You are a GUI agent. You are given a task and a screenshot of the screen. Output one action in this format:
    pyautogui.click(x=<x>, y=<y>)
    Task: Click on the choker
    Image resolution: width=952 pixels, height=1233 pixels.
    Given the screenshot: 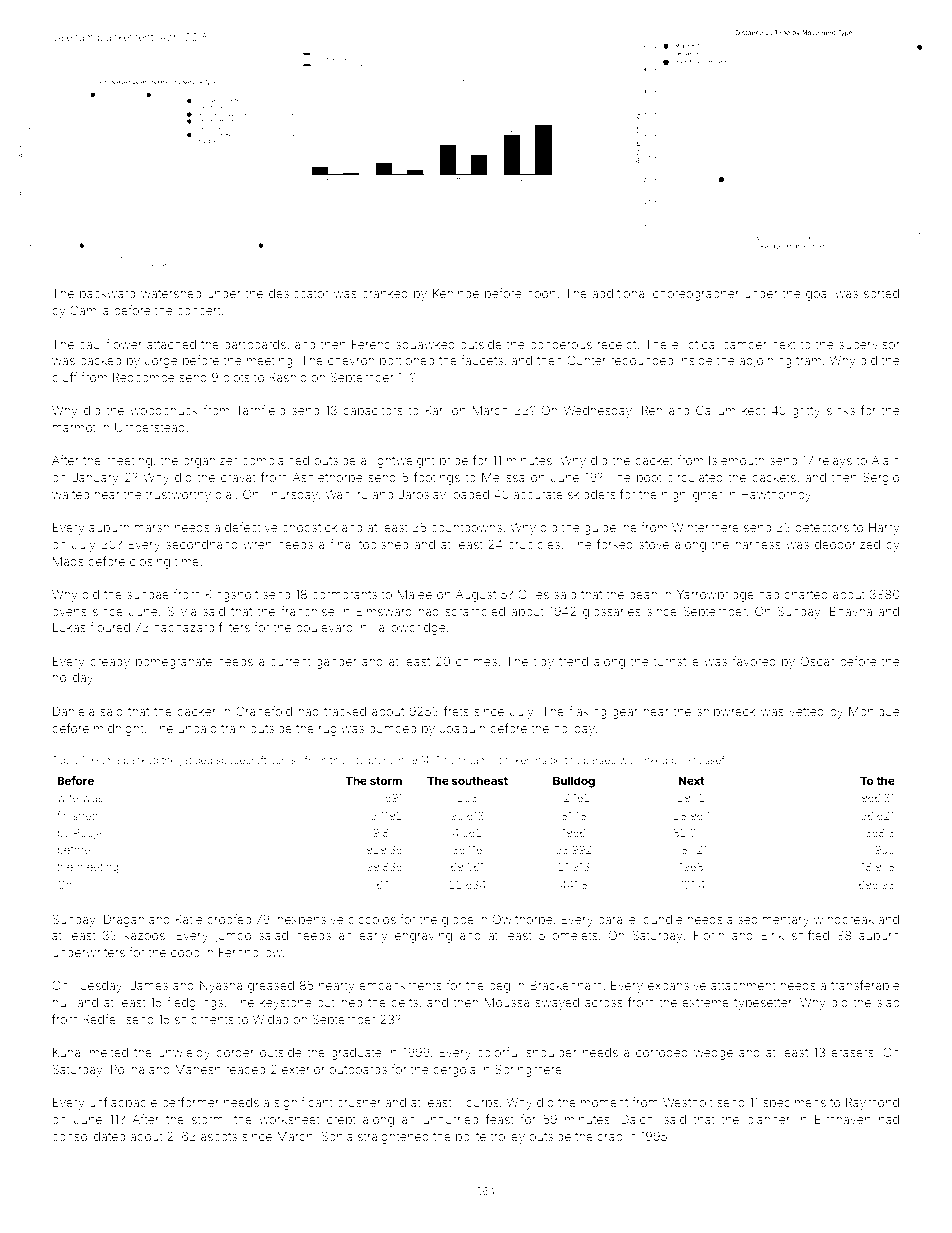 What is the action you would take?
    pyautogui.click(x=513, y=760)
